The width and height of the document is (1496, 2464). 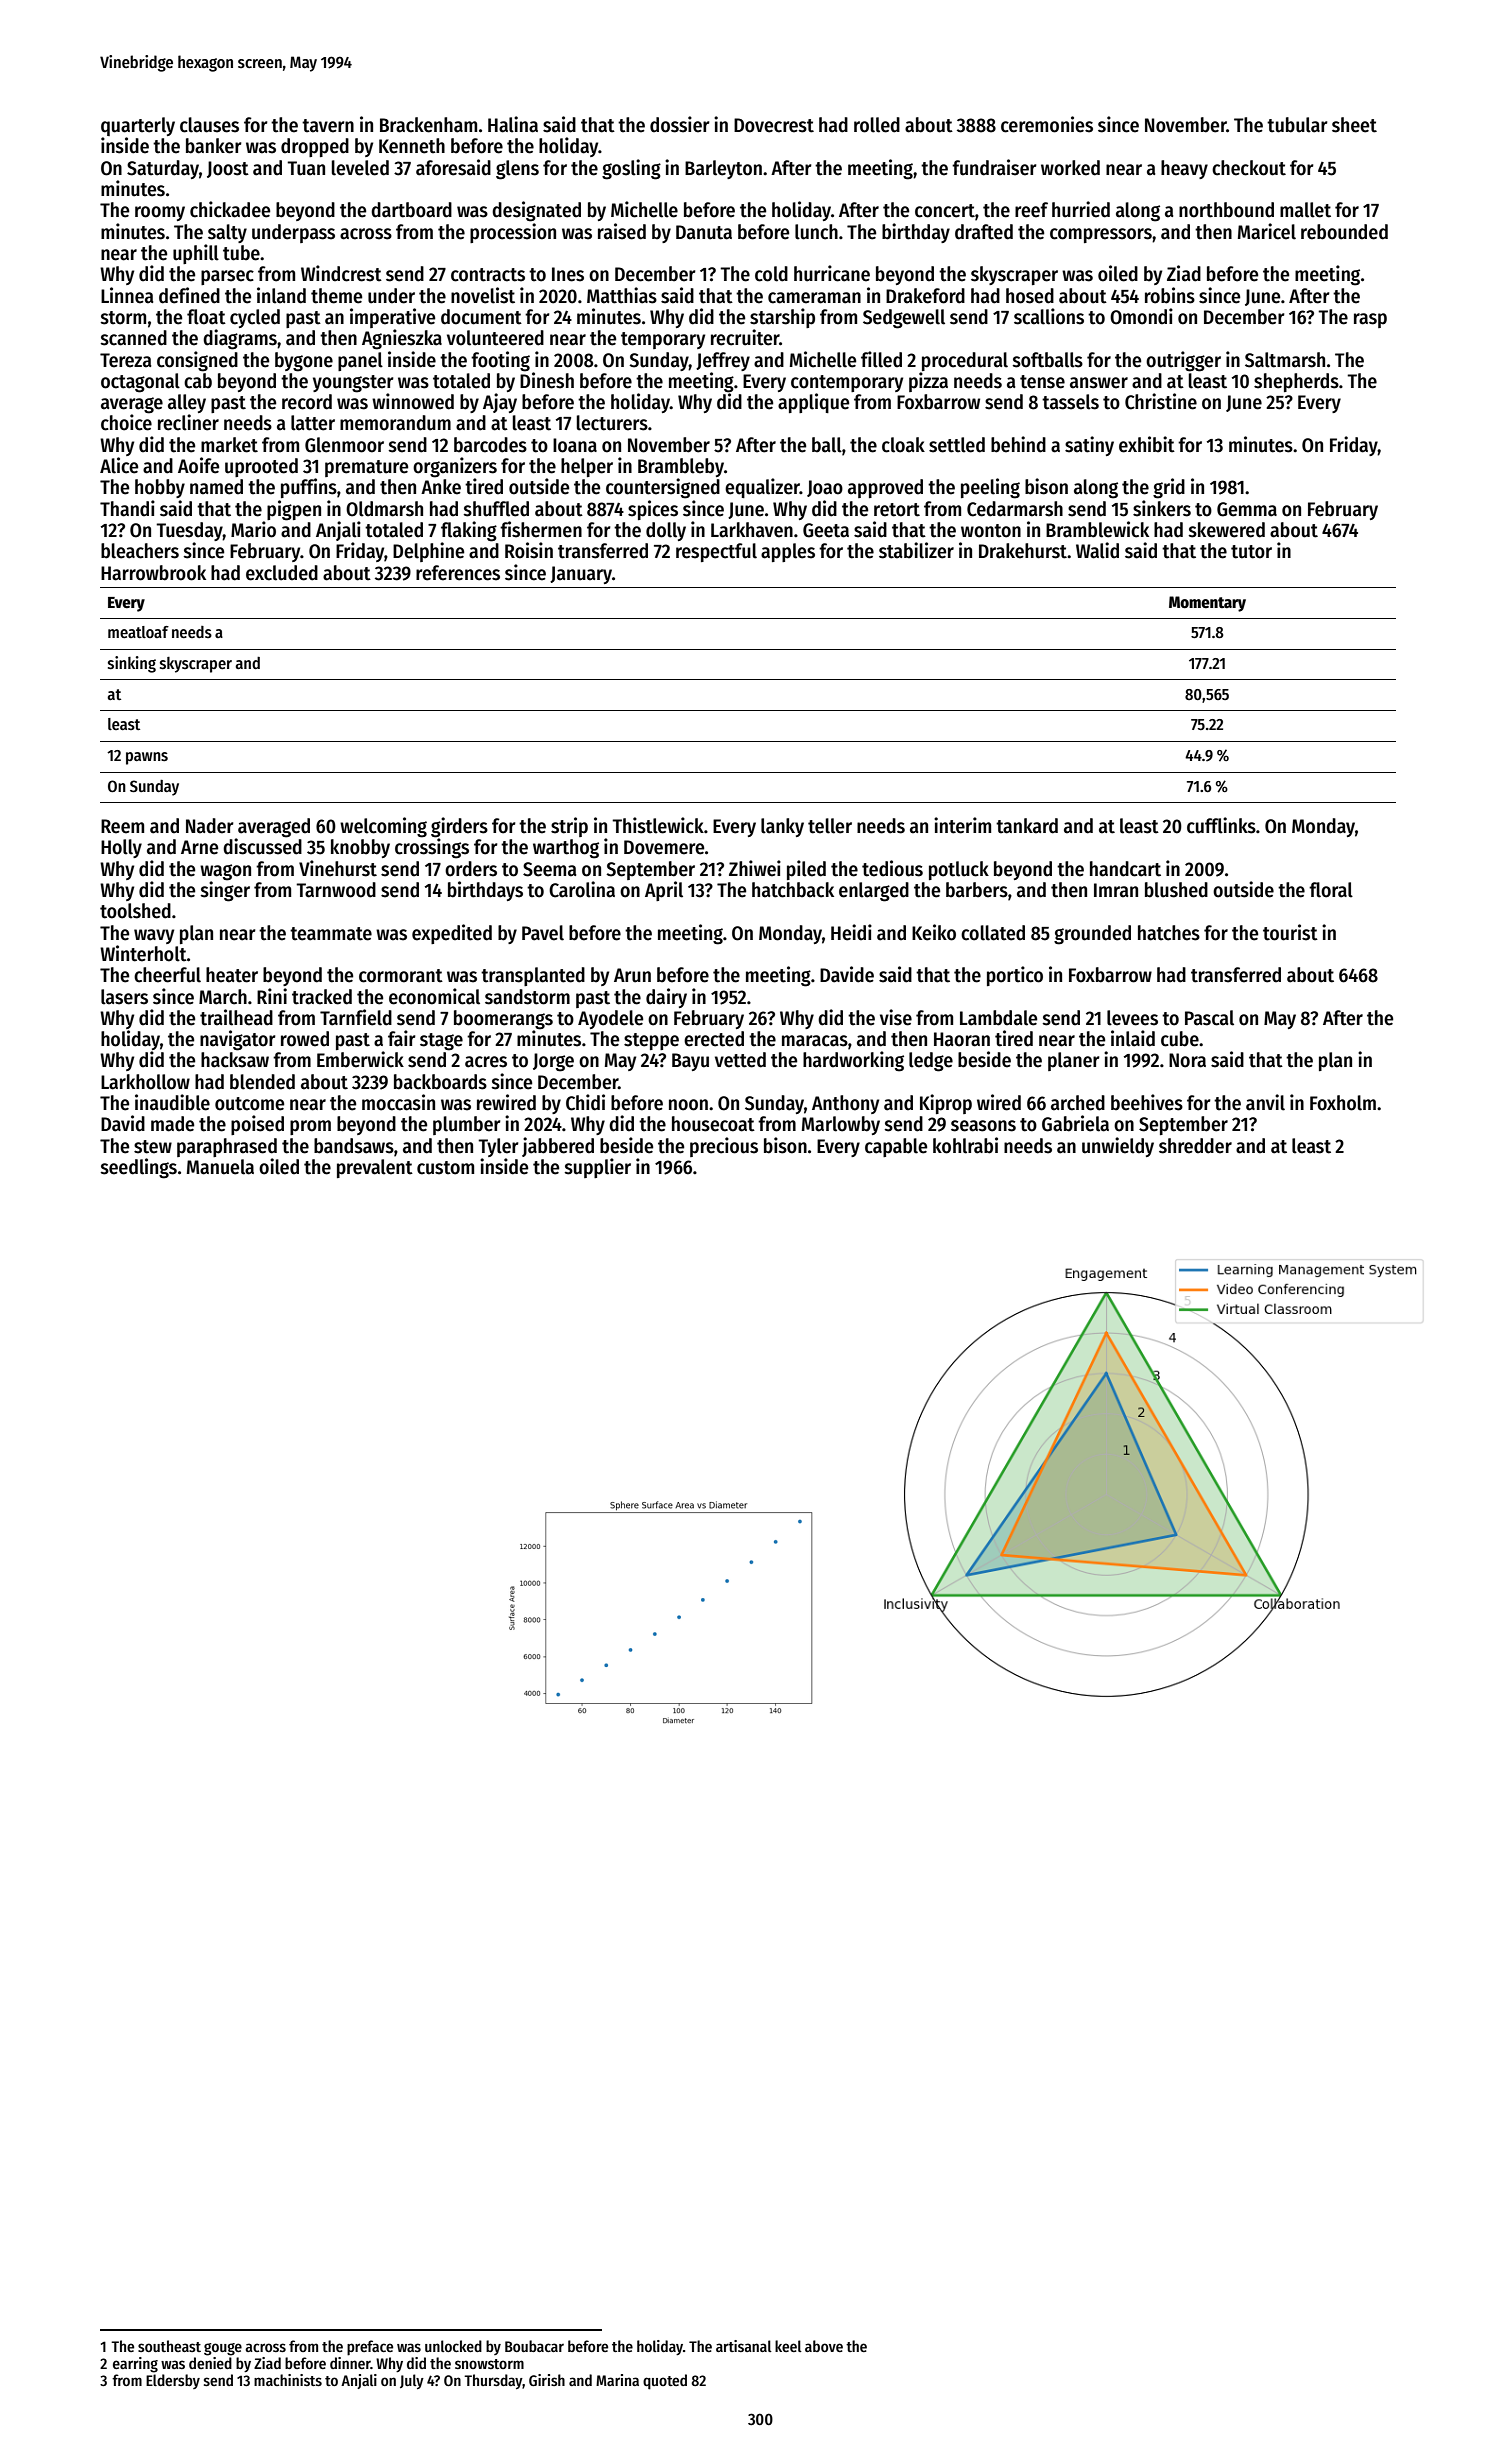 What do you see at coordinates (135, 2365) in the document?
I see `earring` at bounding box center [135, 2365].
